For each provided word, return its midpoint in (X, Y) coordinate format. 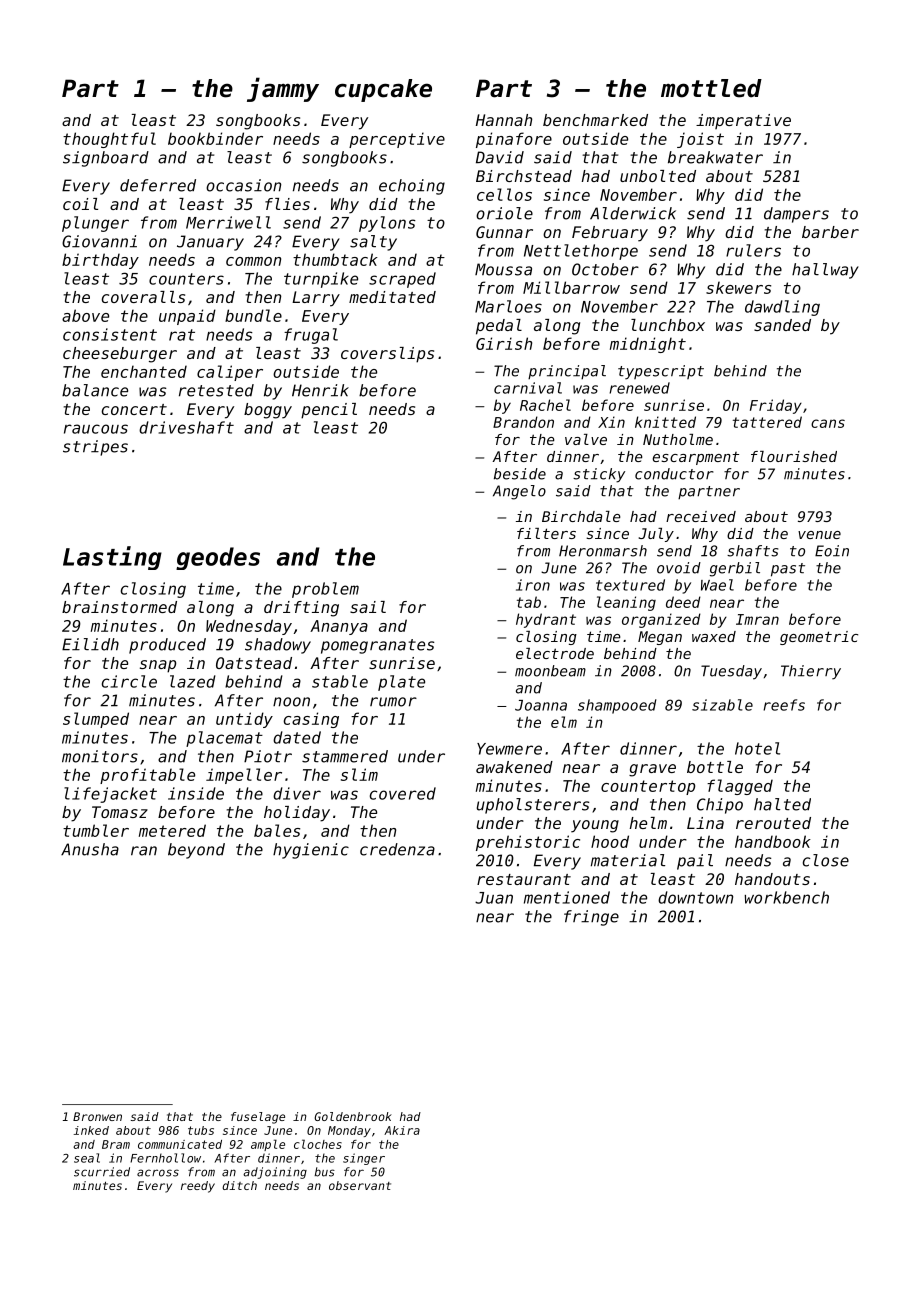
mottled (711, 88)
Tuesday (731, 672)
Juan (494, 898)
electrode (555, 653)
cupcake (383, 90)
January (210, 243)
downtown (695, 897)
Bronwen (97, 1116)
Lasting (112, 558)
